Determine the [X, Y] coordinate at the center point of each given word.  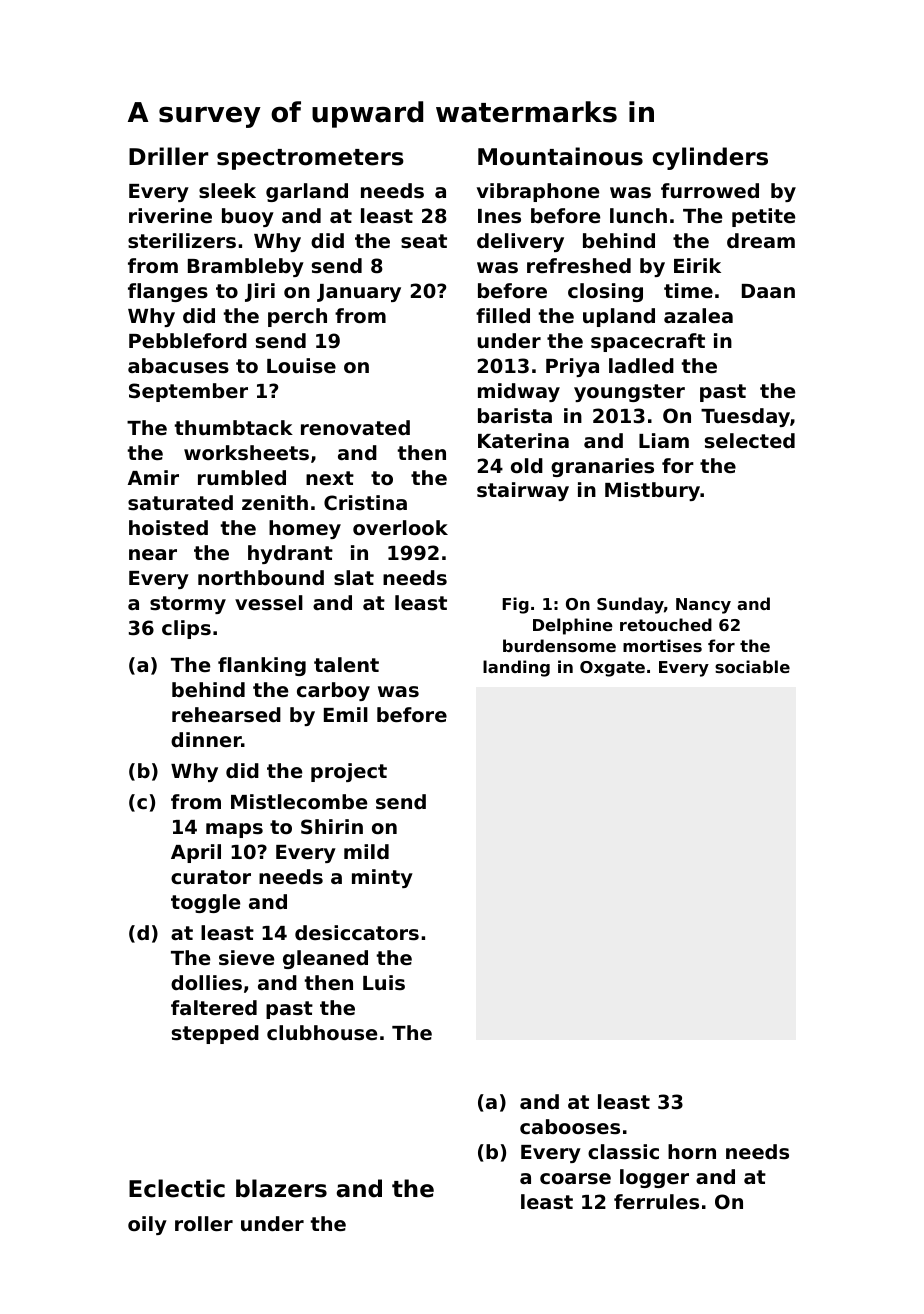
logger [654, 1178]
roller [204, 1223]
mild [366, 851]
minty [382, 878]
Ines [499, 216]
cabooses [570, 1127]
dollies [206, 982]
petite [763, 217]
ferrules [656, 1202]
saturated [180, 503]
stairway [523, 491]
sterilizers [182, 241]
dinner [206, 739]
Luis [384, 982]
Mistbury [652, 491]
